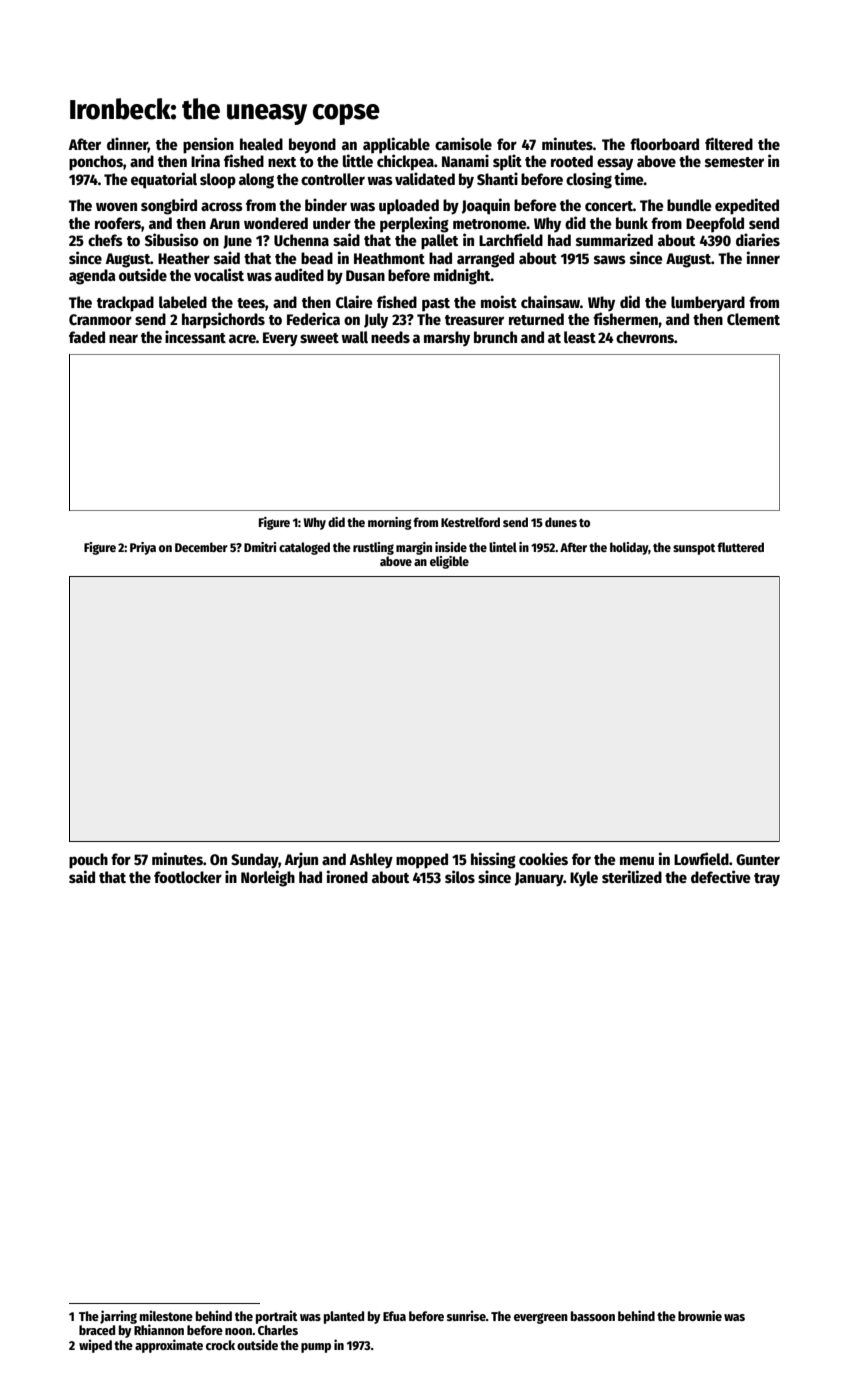  What do you see at coordinates (694, 549) in the document?
I see `sunspot` at bounding box center [694, 549].
